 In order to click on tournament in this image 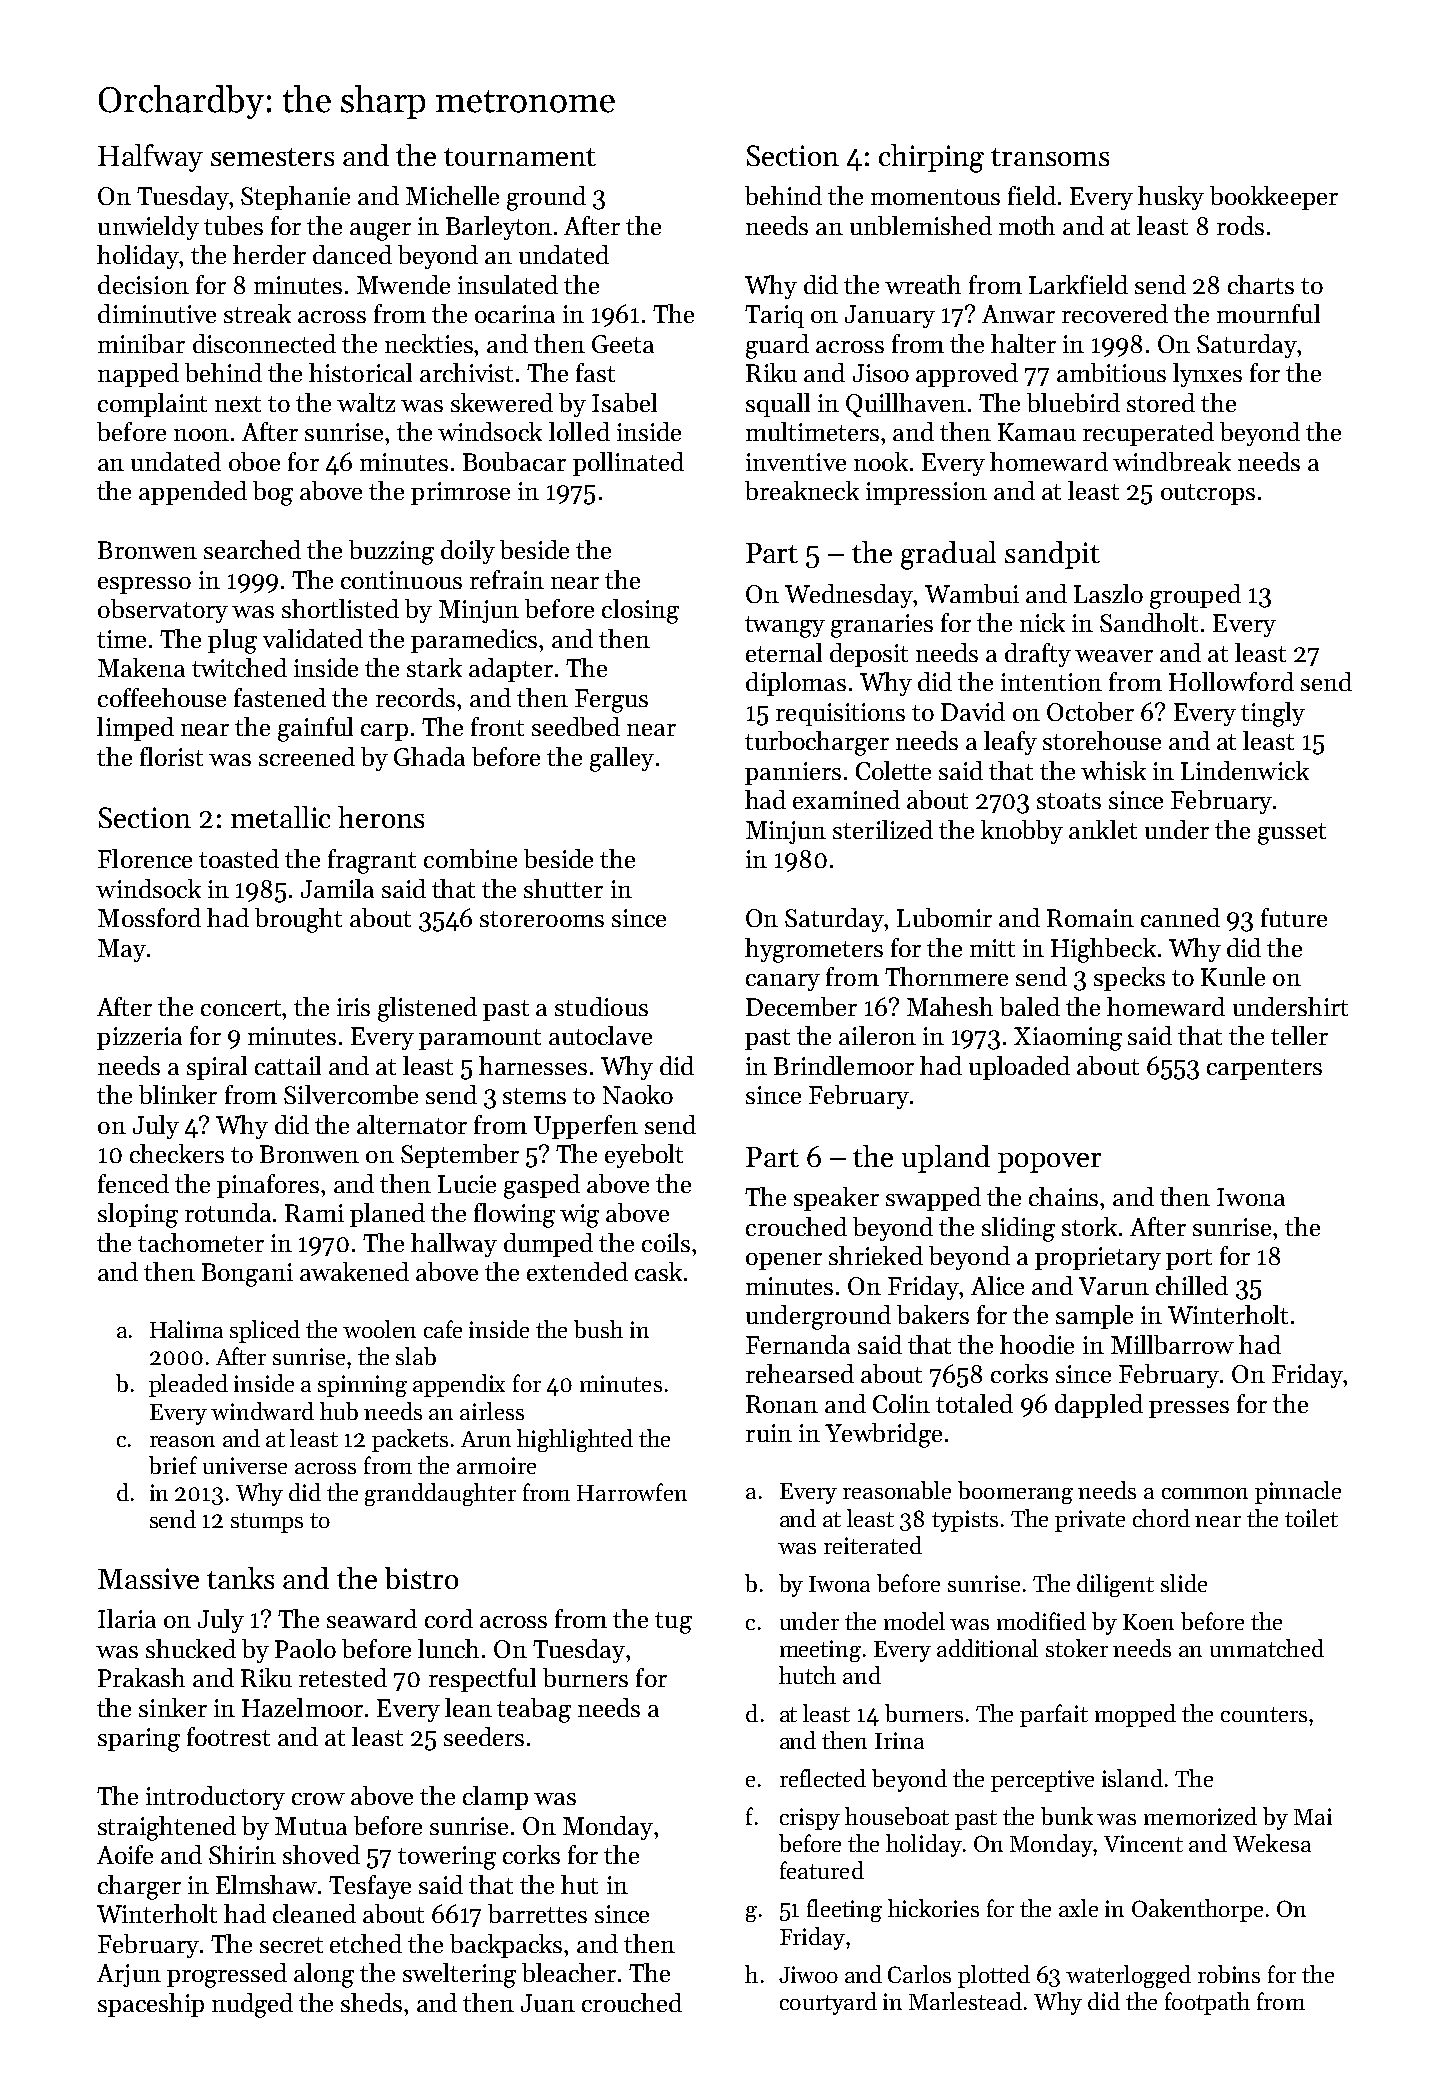, I will do `click(520, 157)`.
